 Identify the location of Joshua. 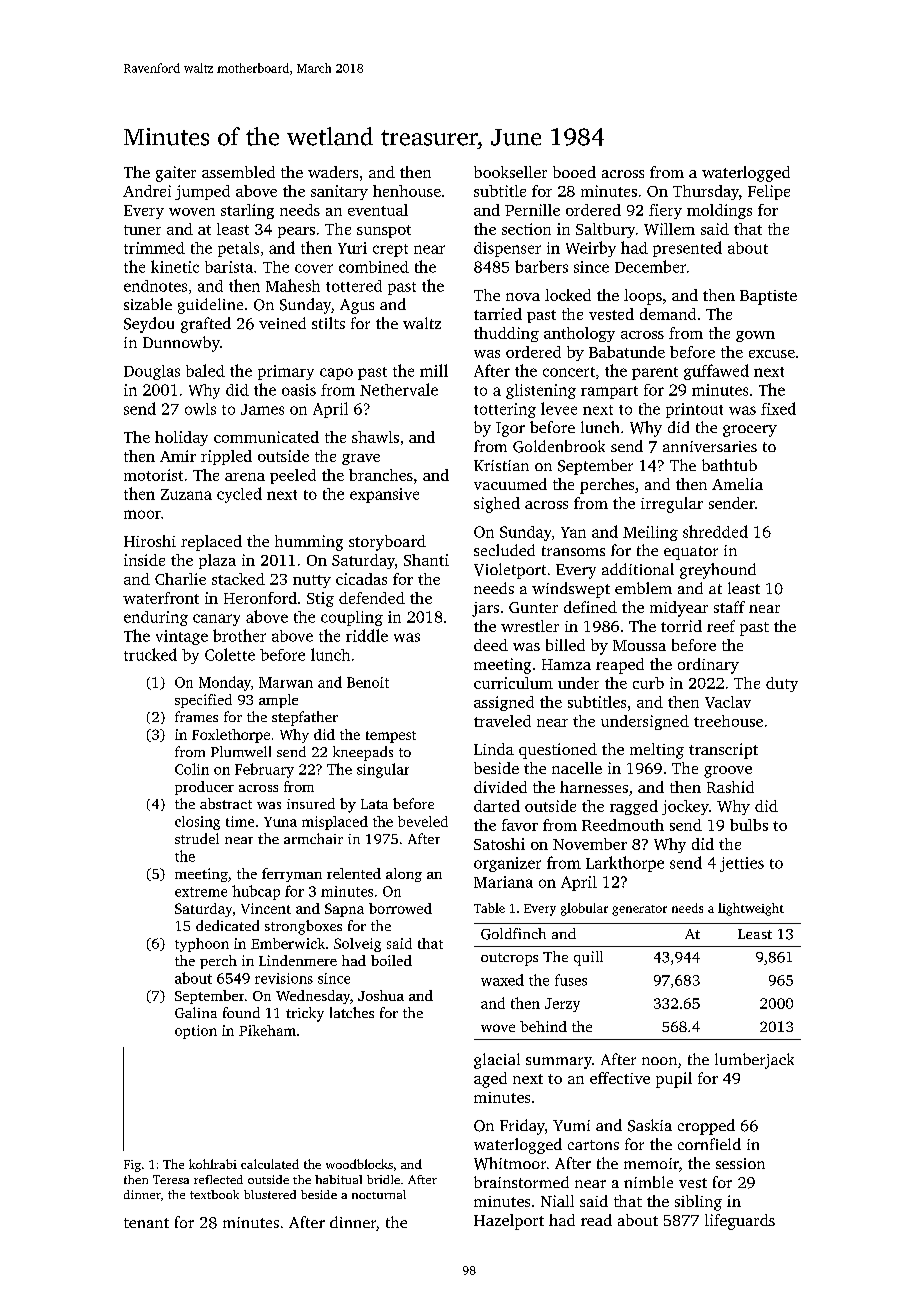
(381, 995).
